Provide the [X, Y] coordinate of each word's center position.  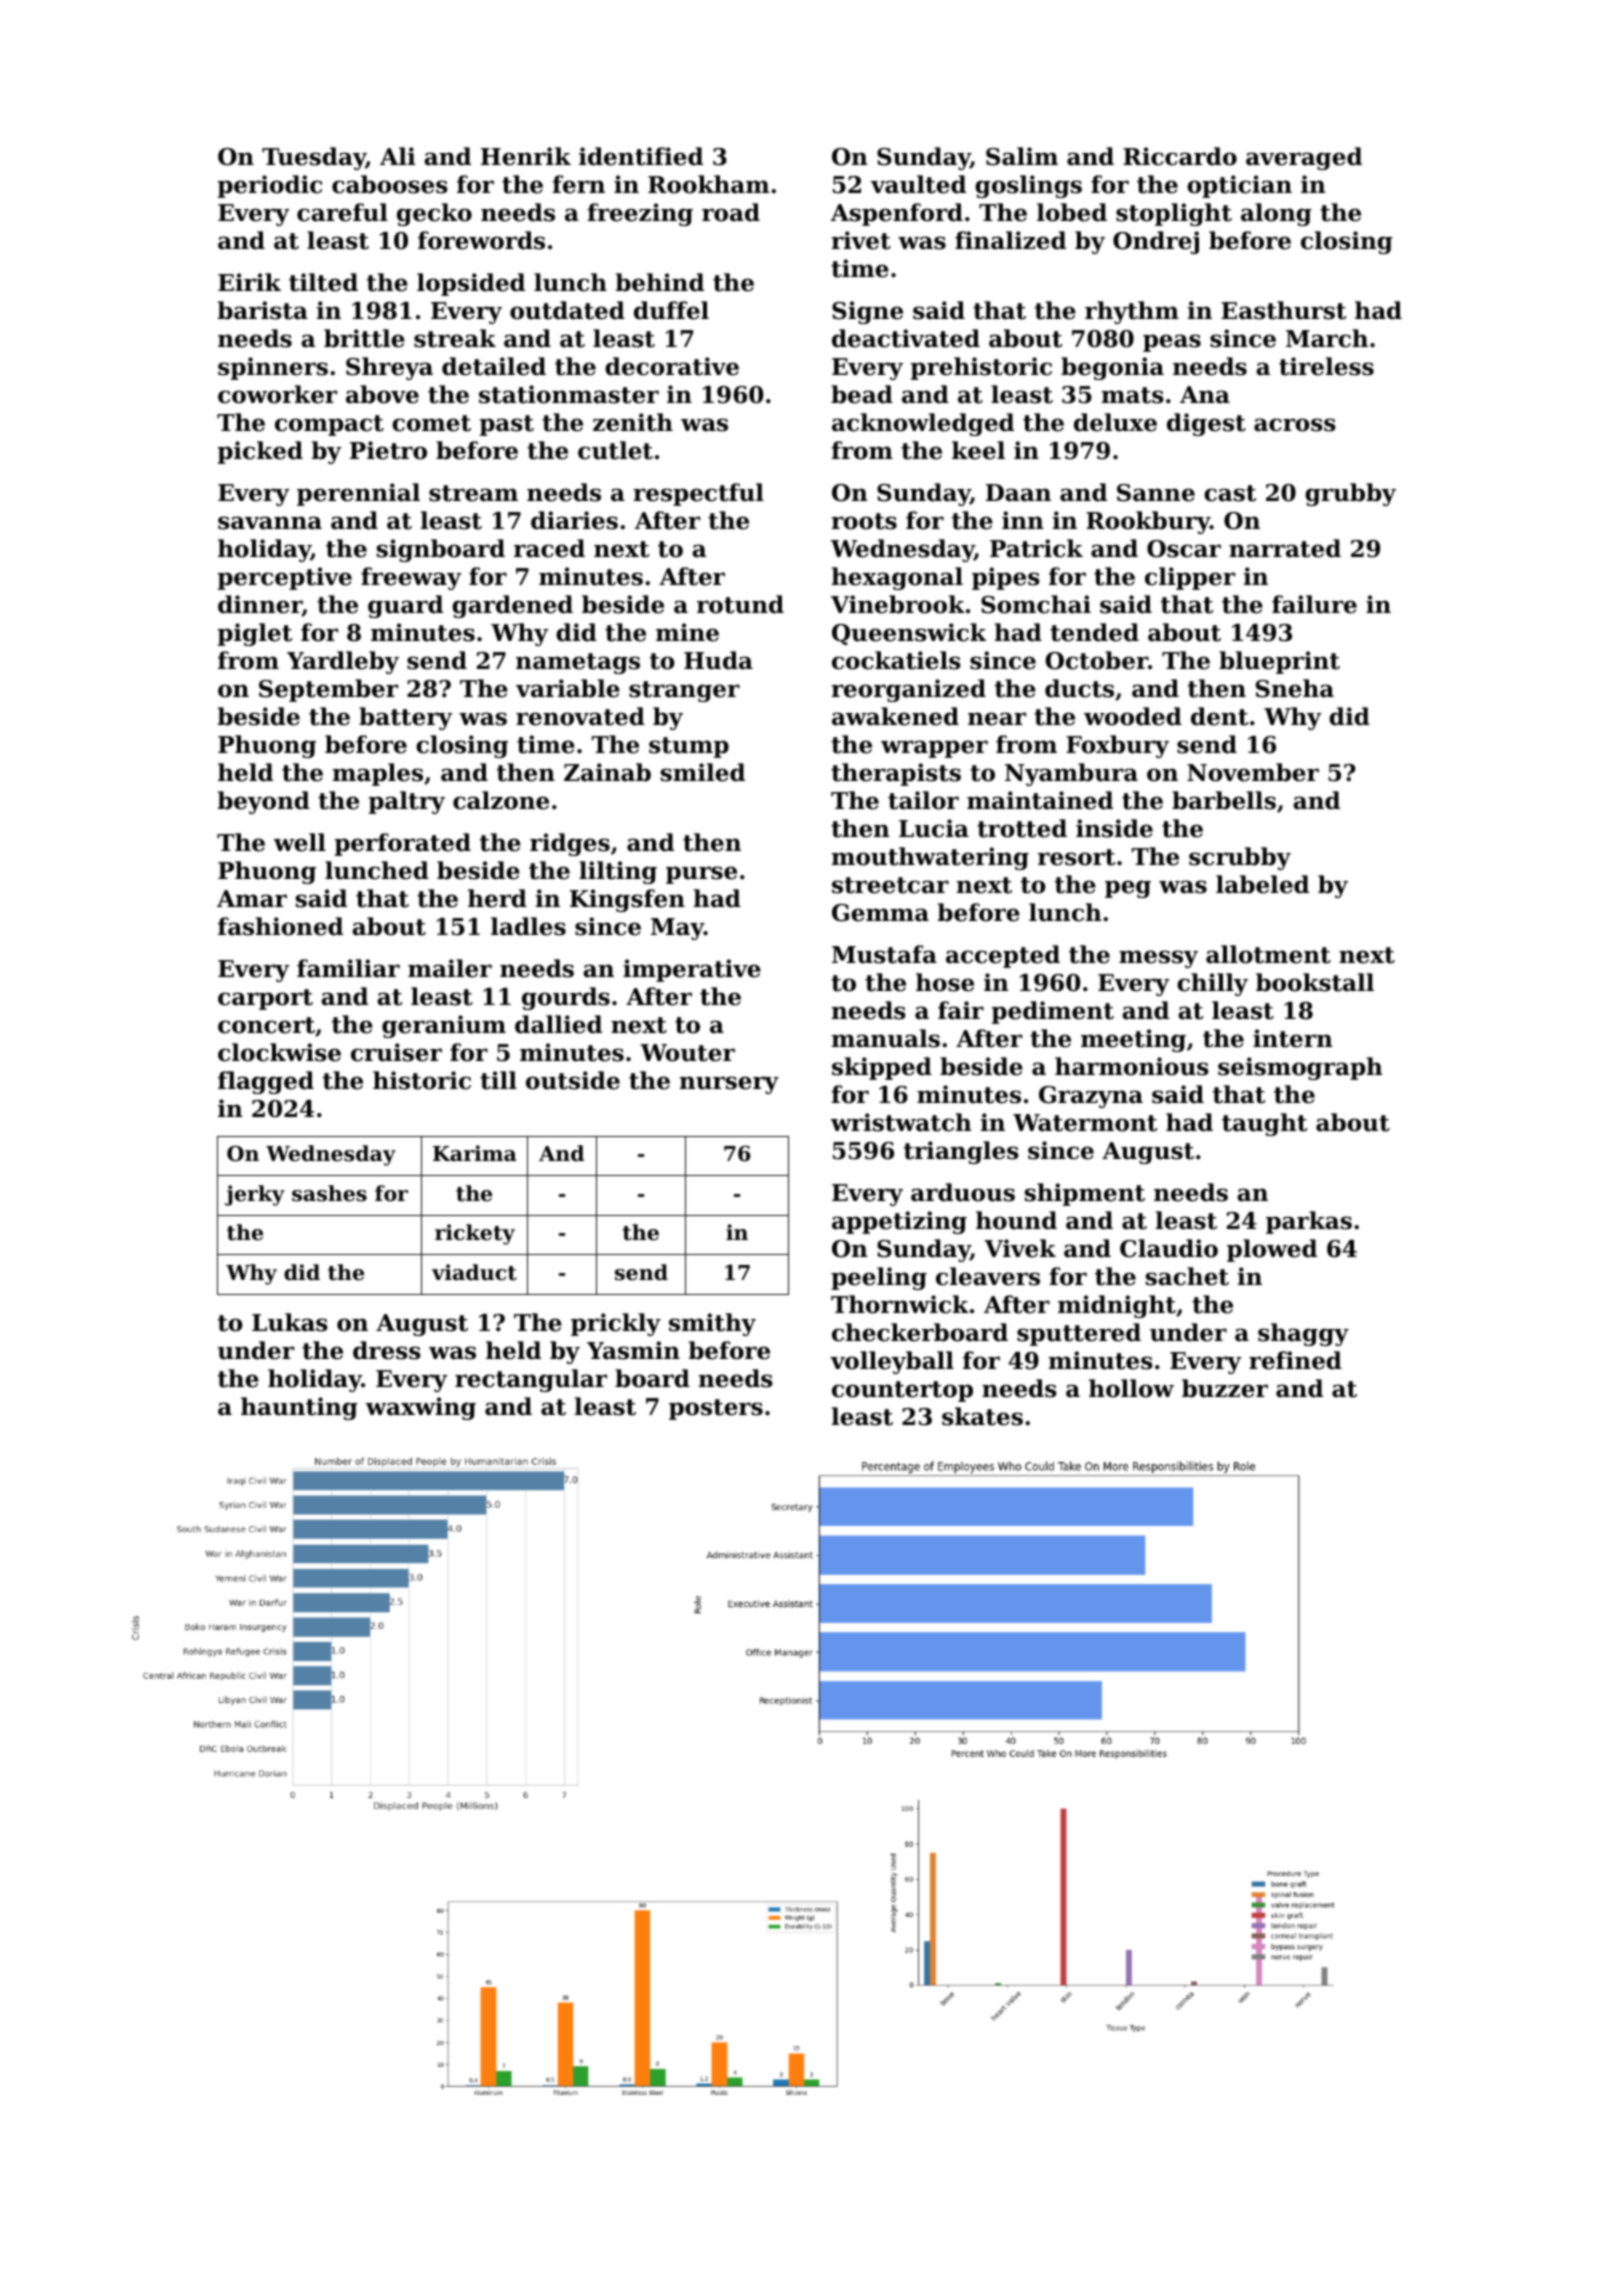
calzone [501, 800]
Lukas [290, 1322]
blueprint [1279, 662]
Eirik [249, 282]
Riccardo [1180, 156]
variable [568, 688]
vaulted [918, 184]
